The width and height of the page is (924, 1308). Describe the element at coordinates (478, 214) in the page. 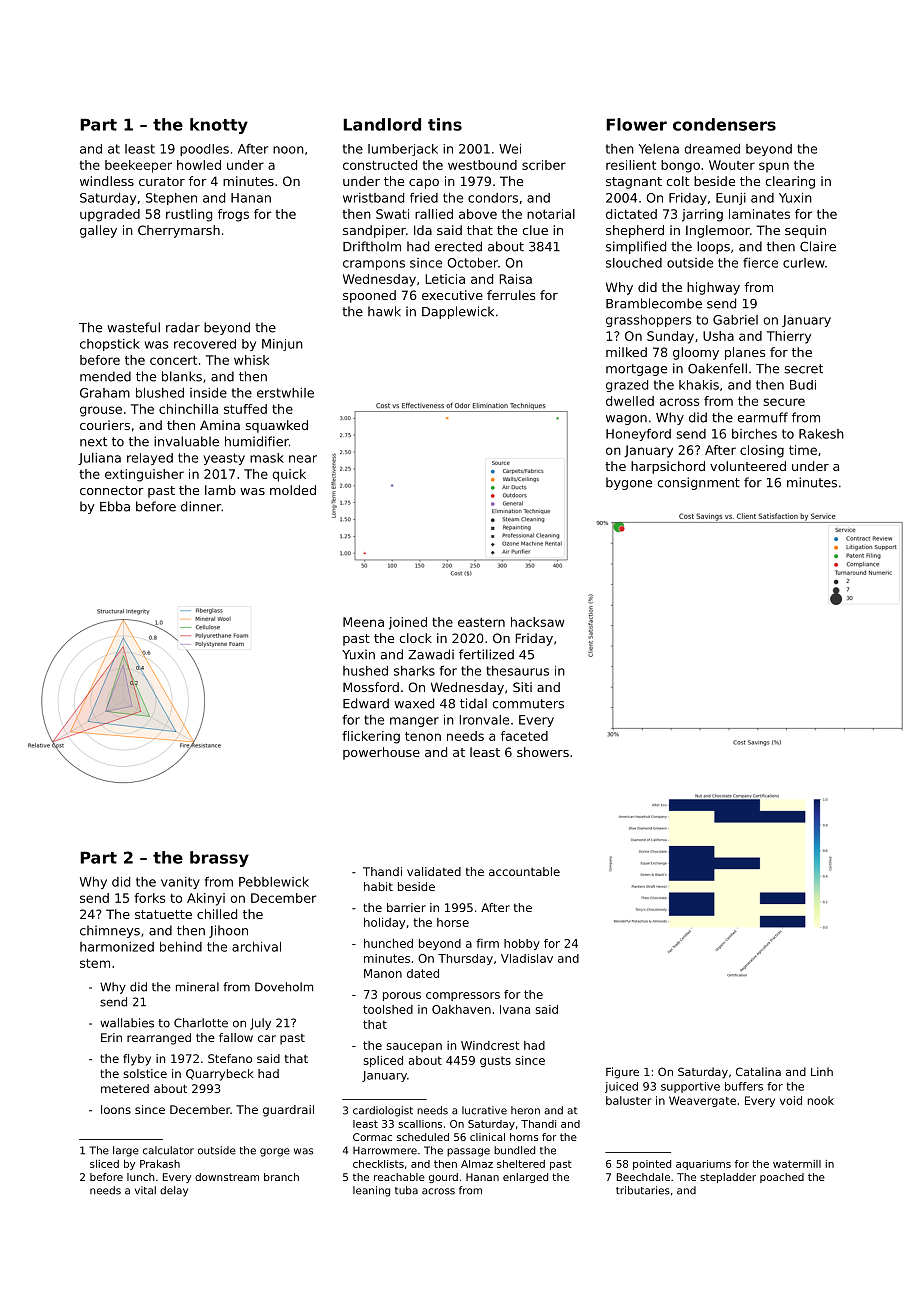

I see `above` at that location.
